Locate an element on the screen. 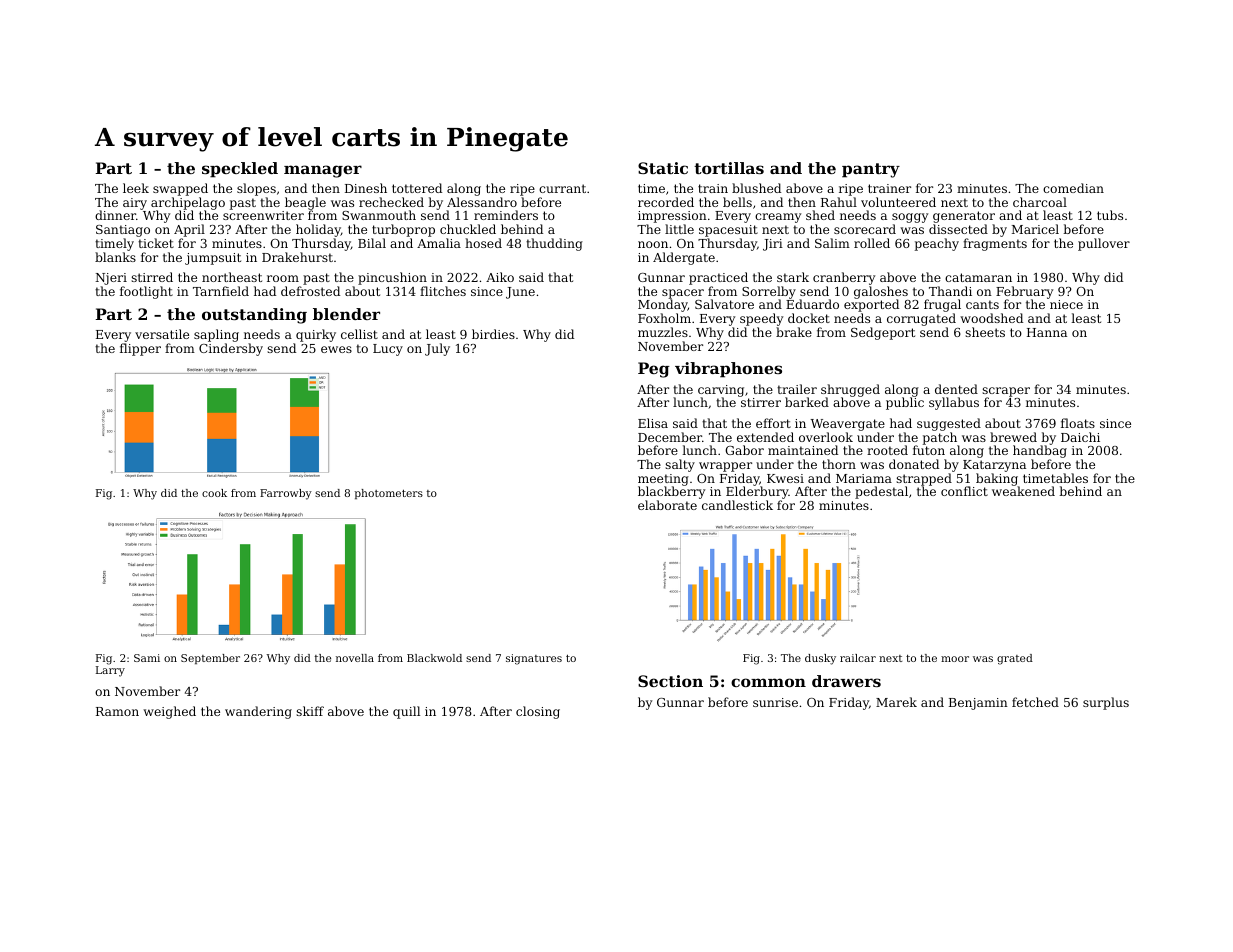  weighed is located at coordinates (169, 712).
